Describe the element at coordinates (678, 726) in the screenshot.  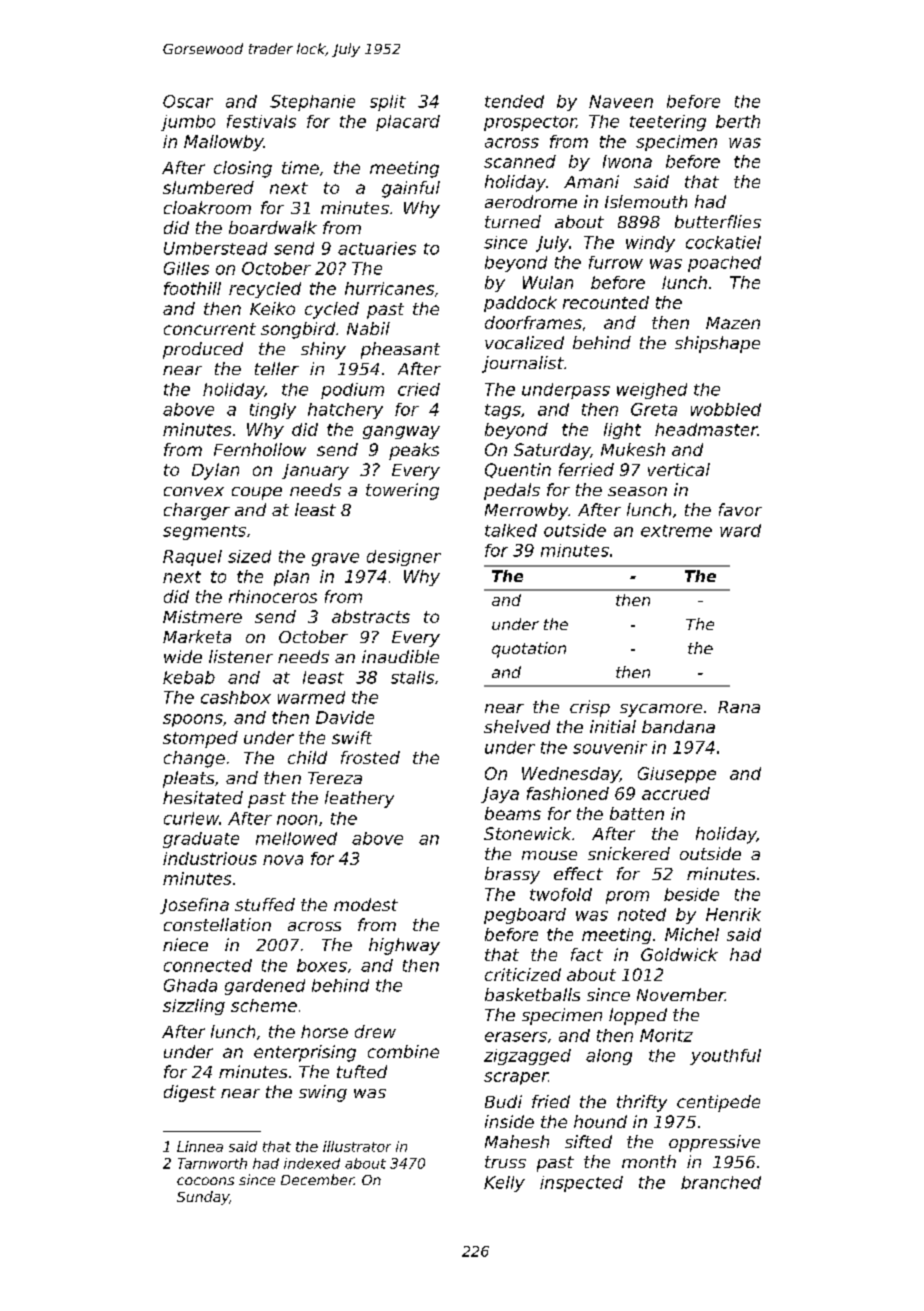
I see `bandana` at that location.
